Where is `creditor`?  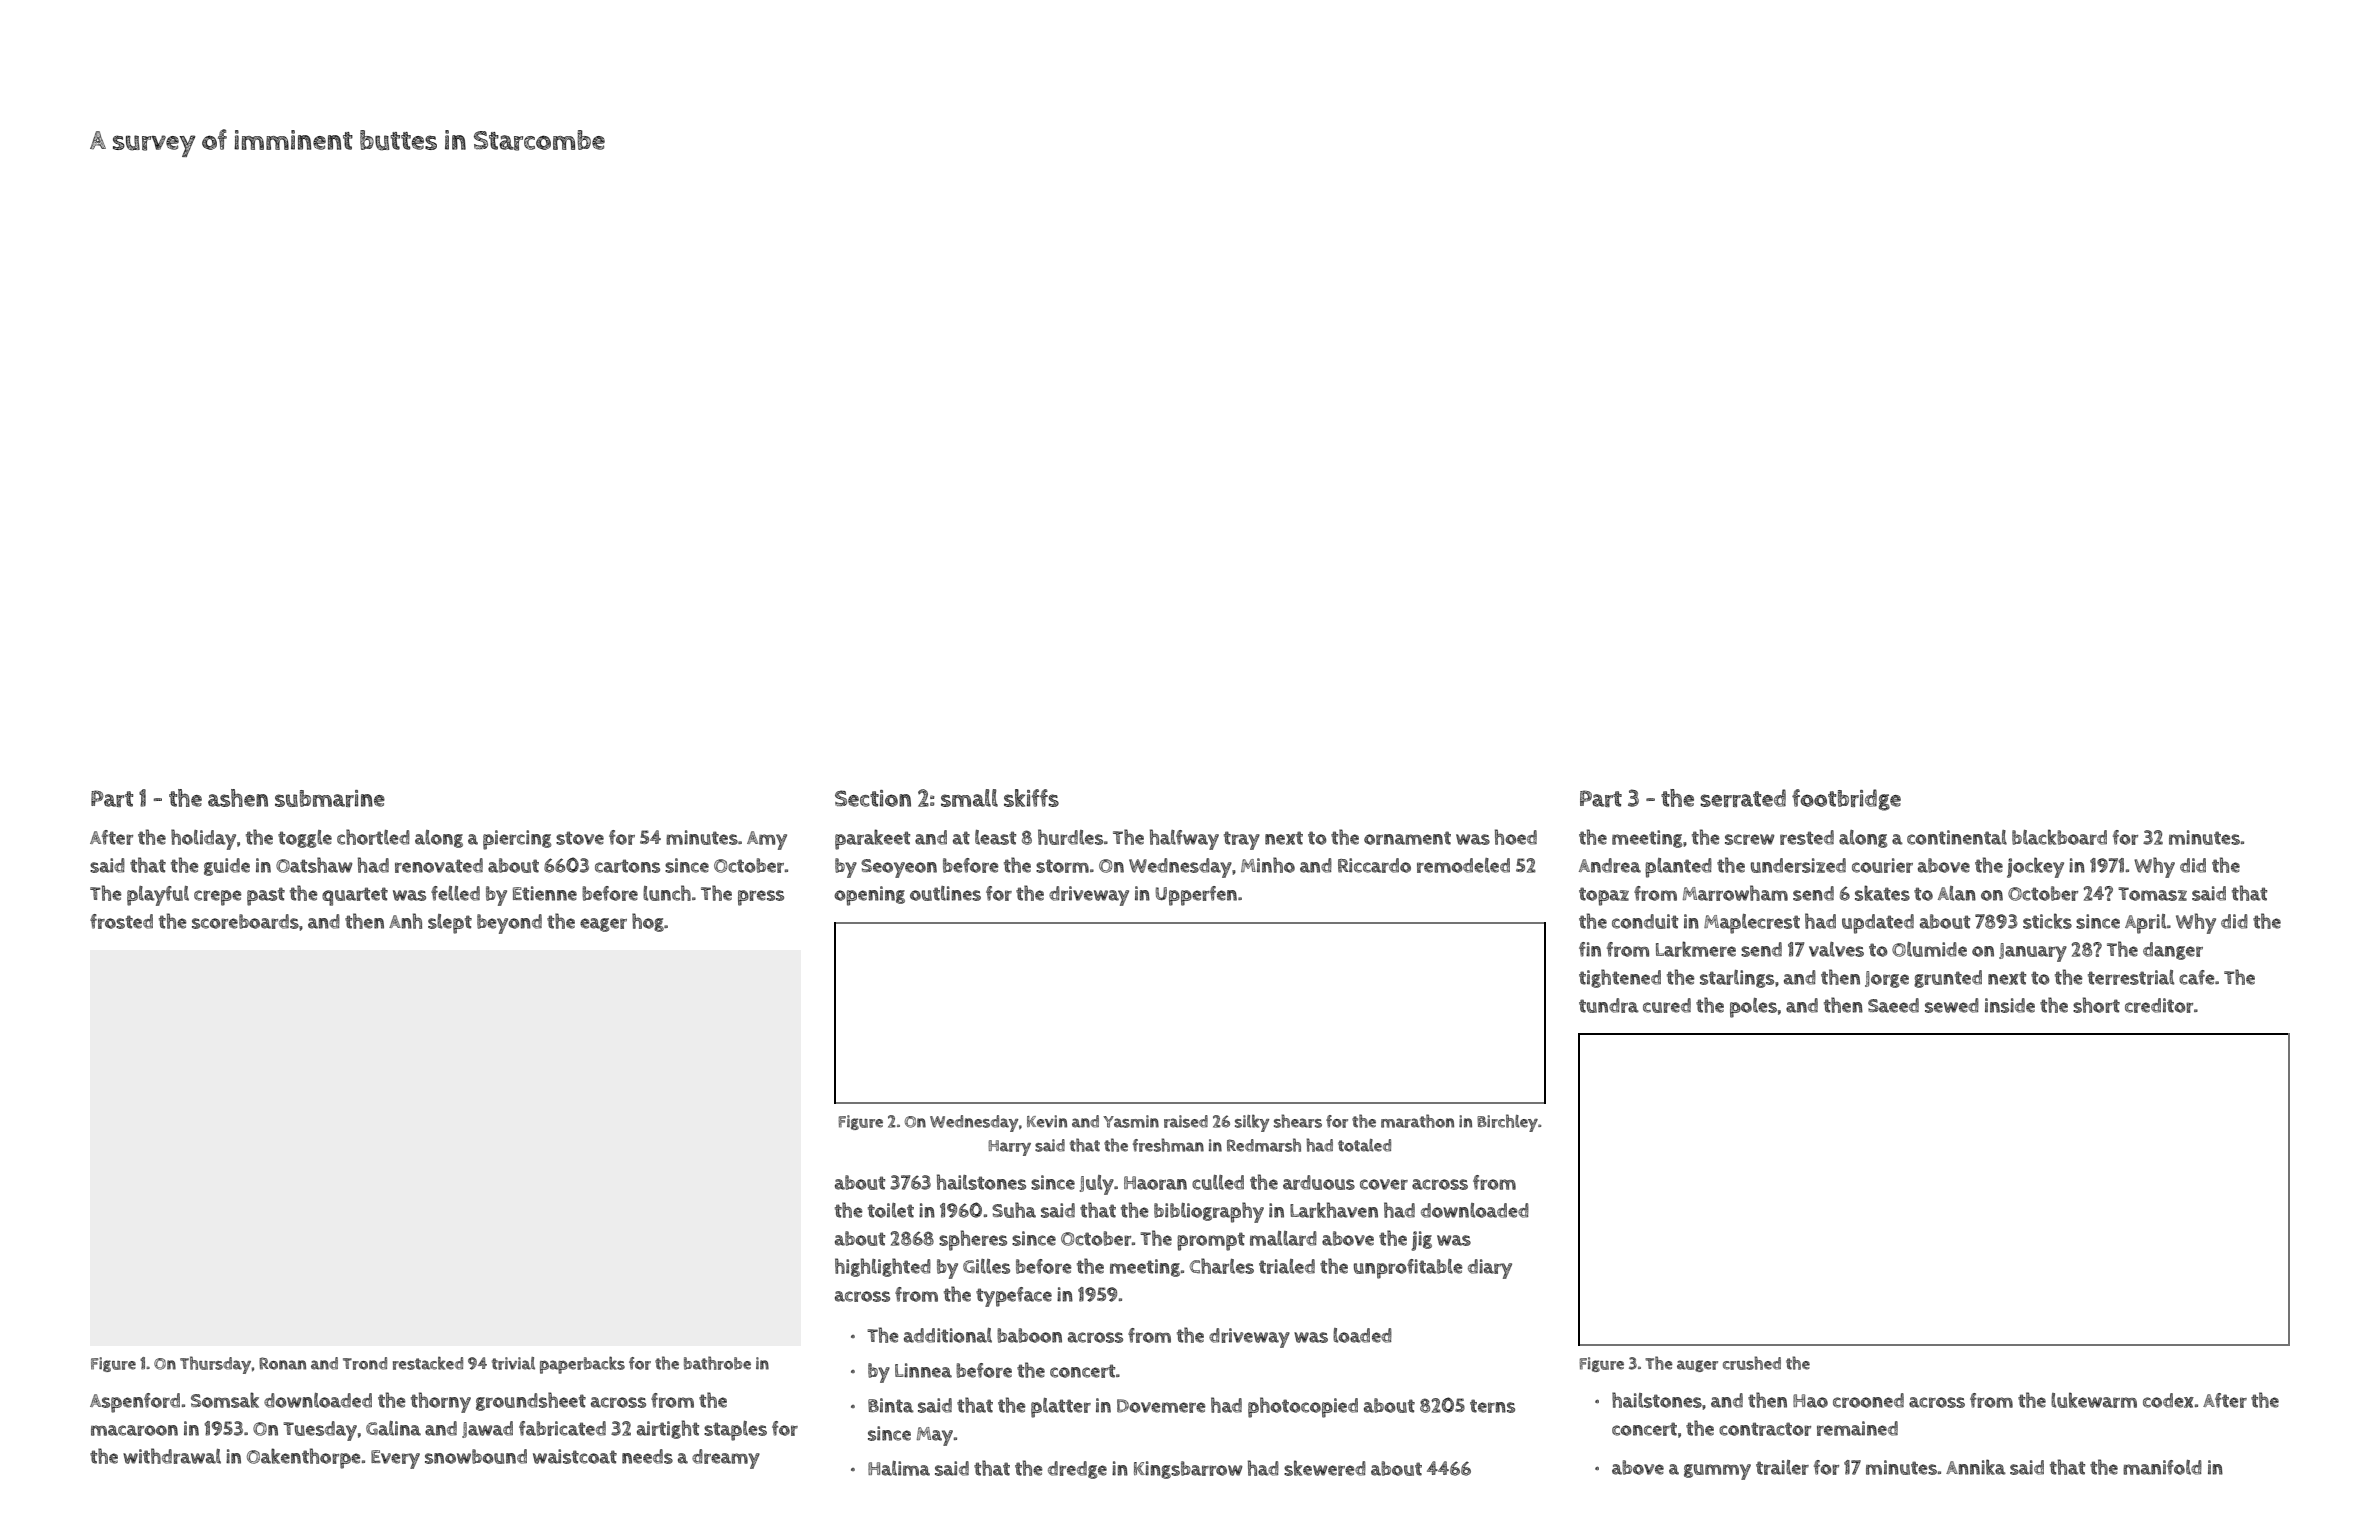
creditor is located at coordinates (2159, 1005).
